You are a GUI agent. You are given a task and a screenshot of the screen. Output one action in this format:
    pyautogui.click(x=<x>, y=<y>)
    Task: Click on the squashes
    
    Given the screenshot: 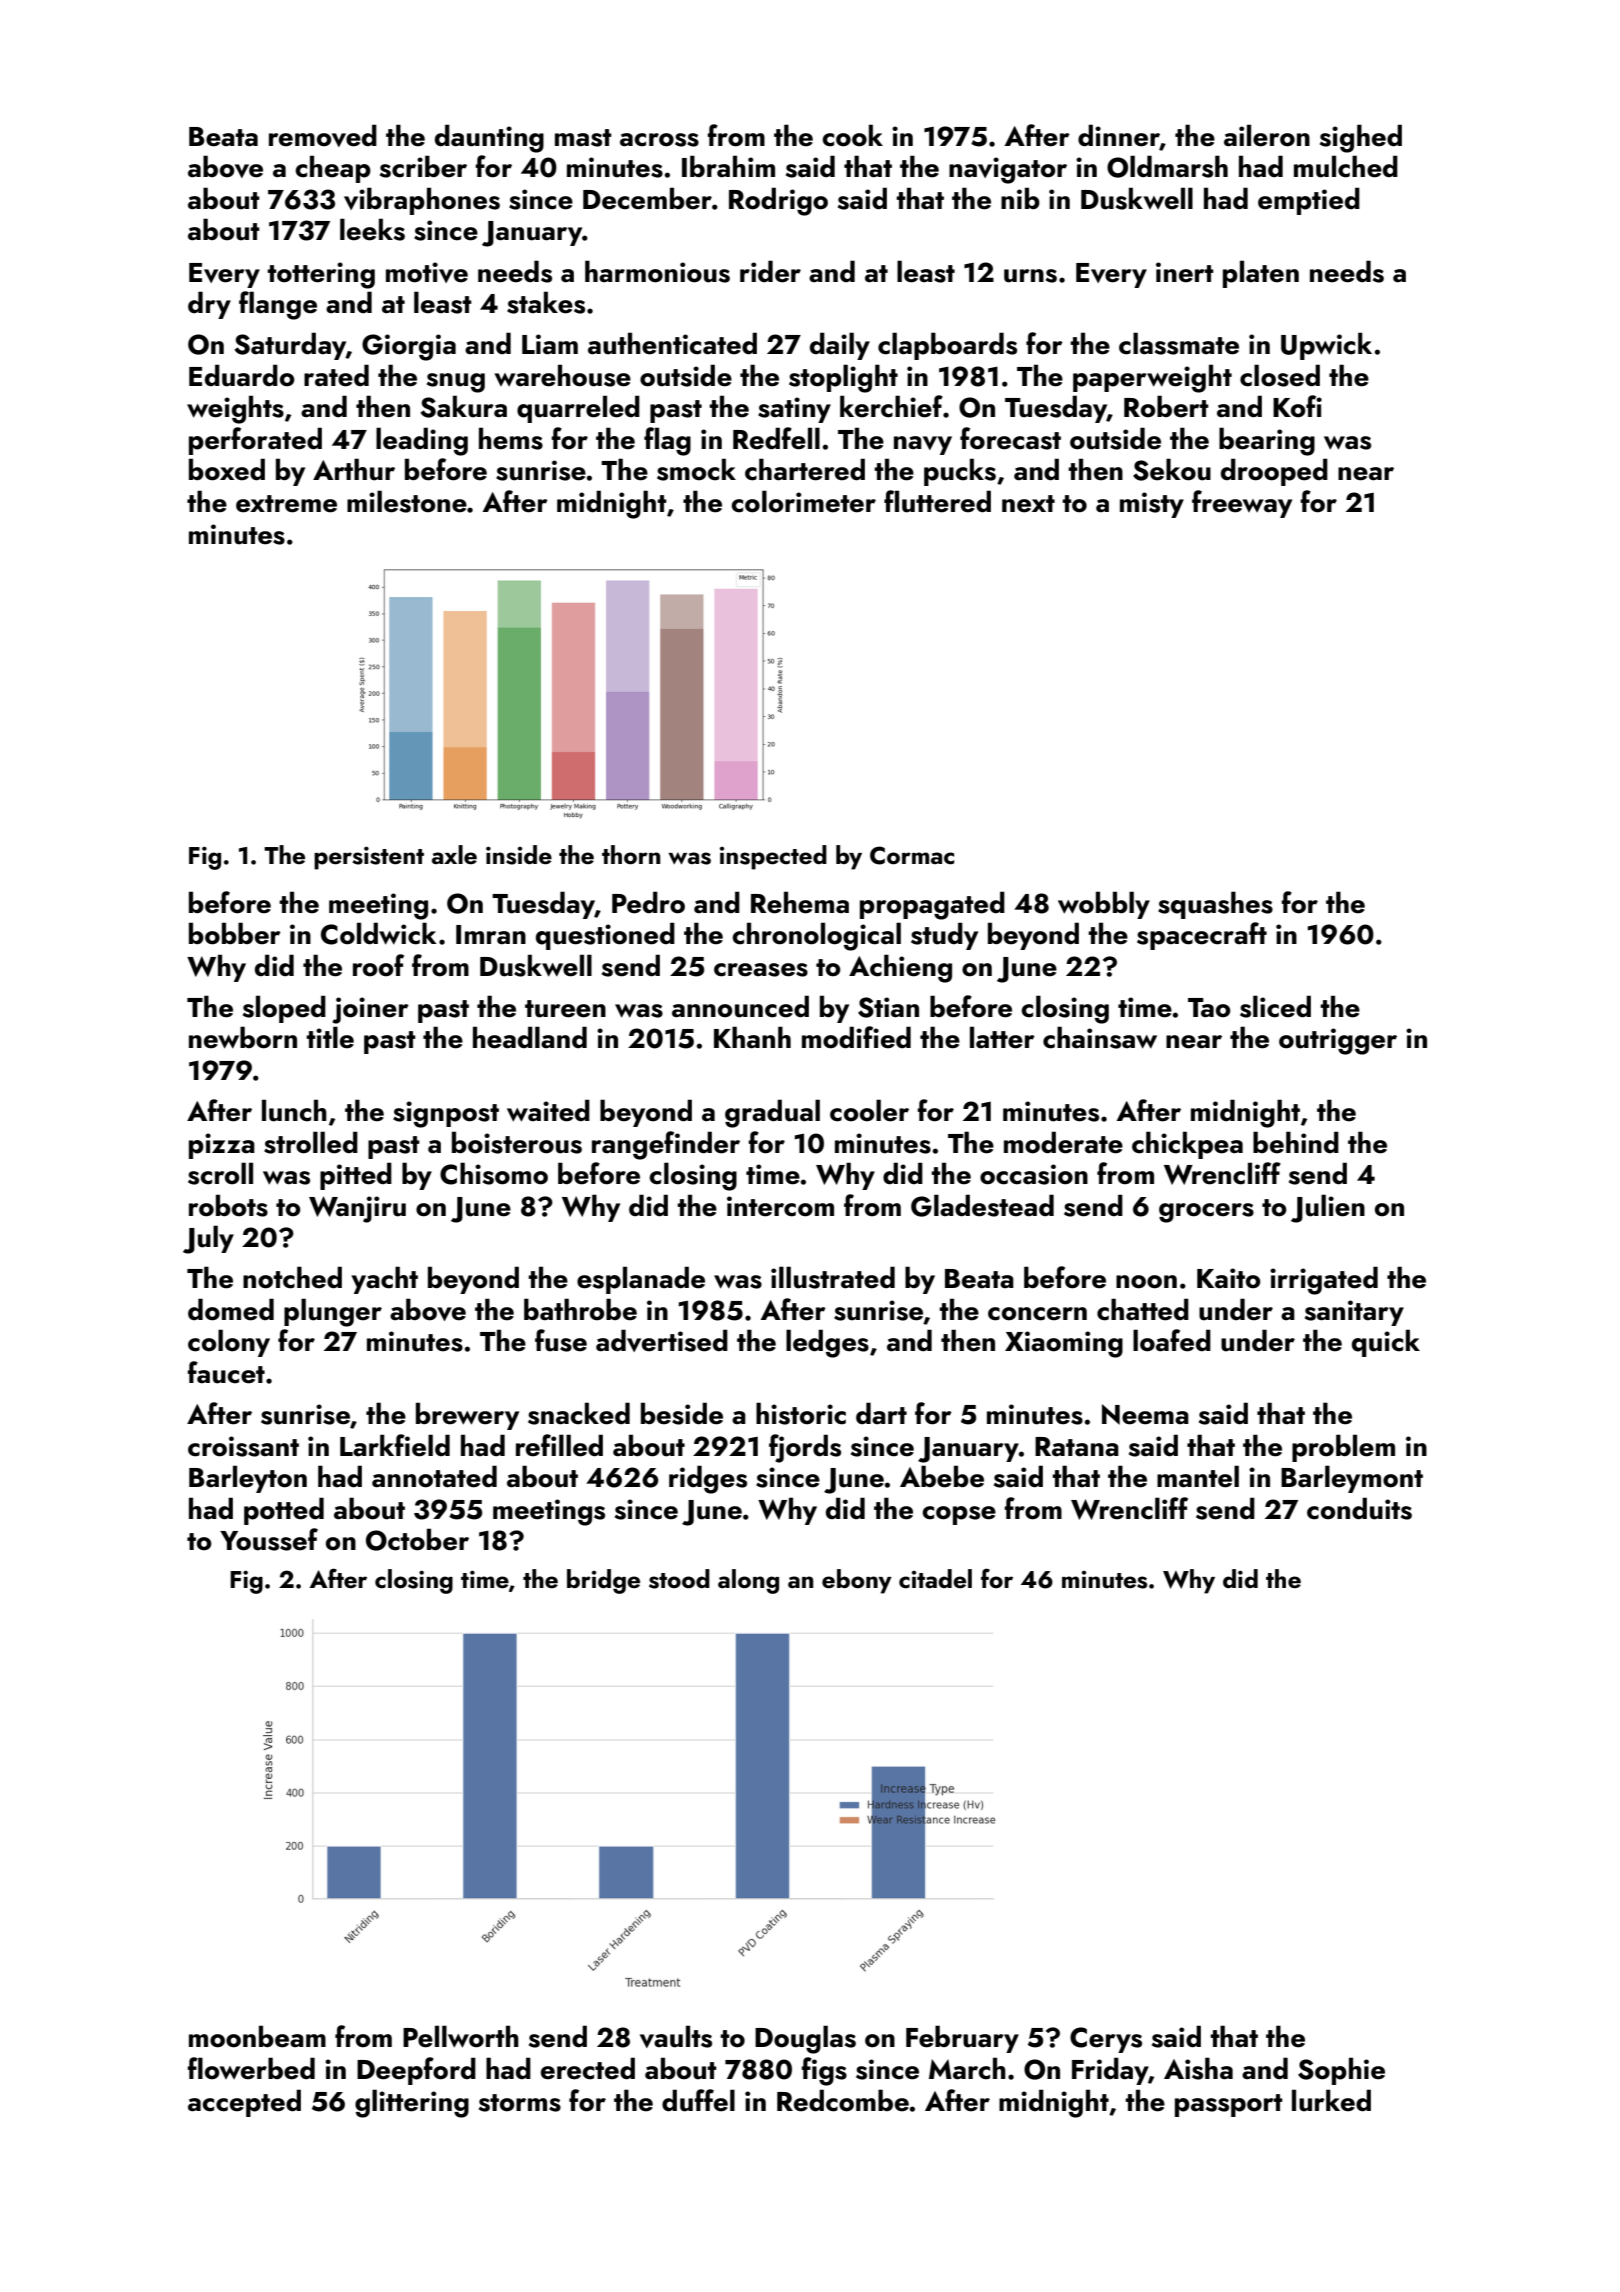 What is the action you would take?
    pyautogui.click(x=1215, y=905)
